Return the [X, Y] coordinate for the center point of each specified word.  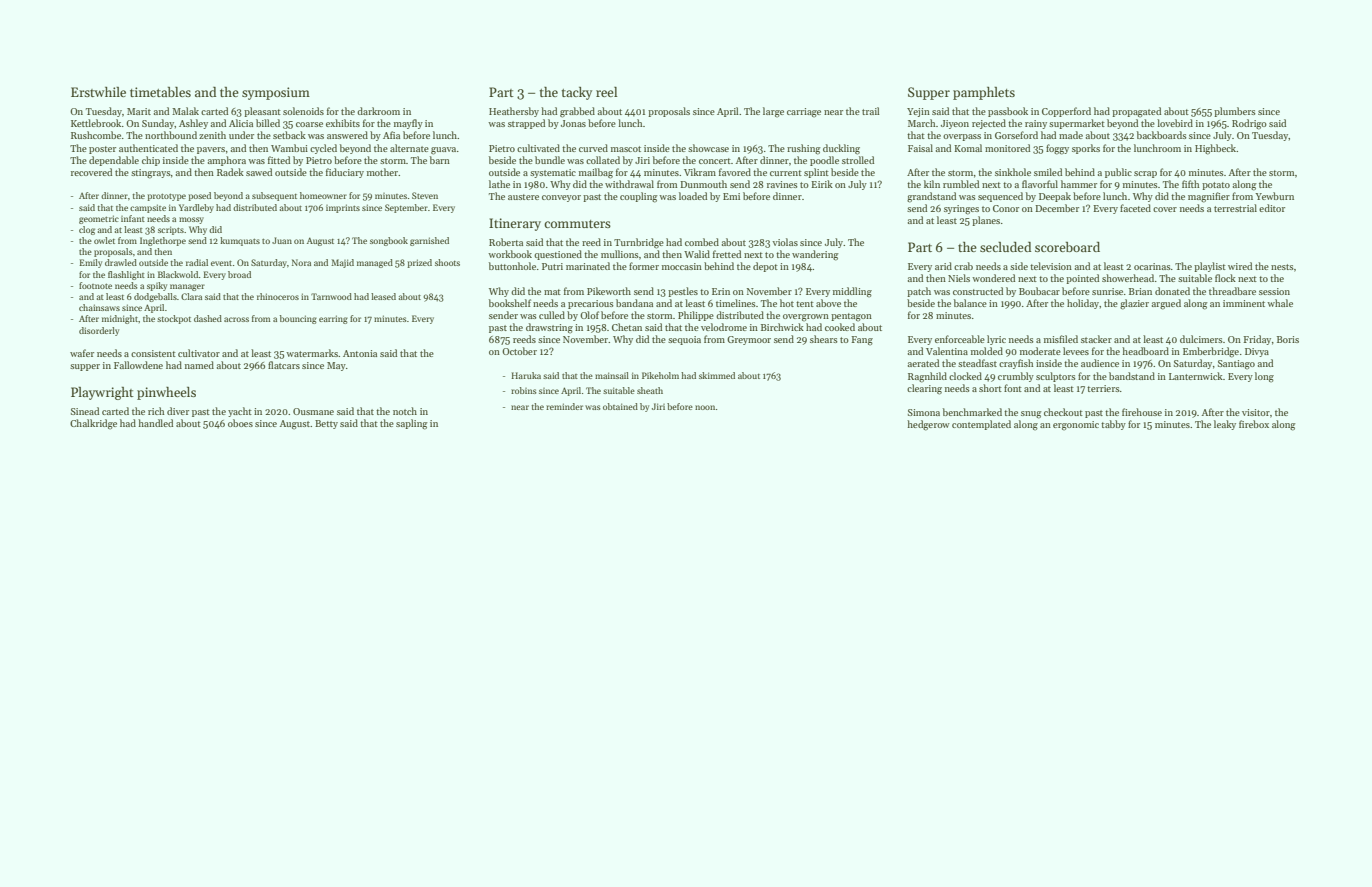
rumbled [961, 184]
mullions [620, 254]
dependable [114, 161]
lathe [499, 184]
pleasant [262, 112]
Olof [589, 315]
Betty [326, 424]
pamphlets [984, 93]
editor [1272, 208]
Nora [301, 262]
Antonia [360, 353]
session [1274, 291]
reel [606, 92]
